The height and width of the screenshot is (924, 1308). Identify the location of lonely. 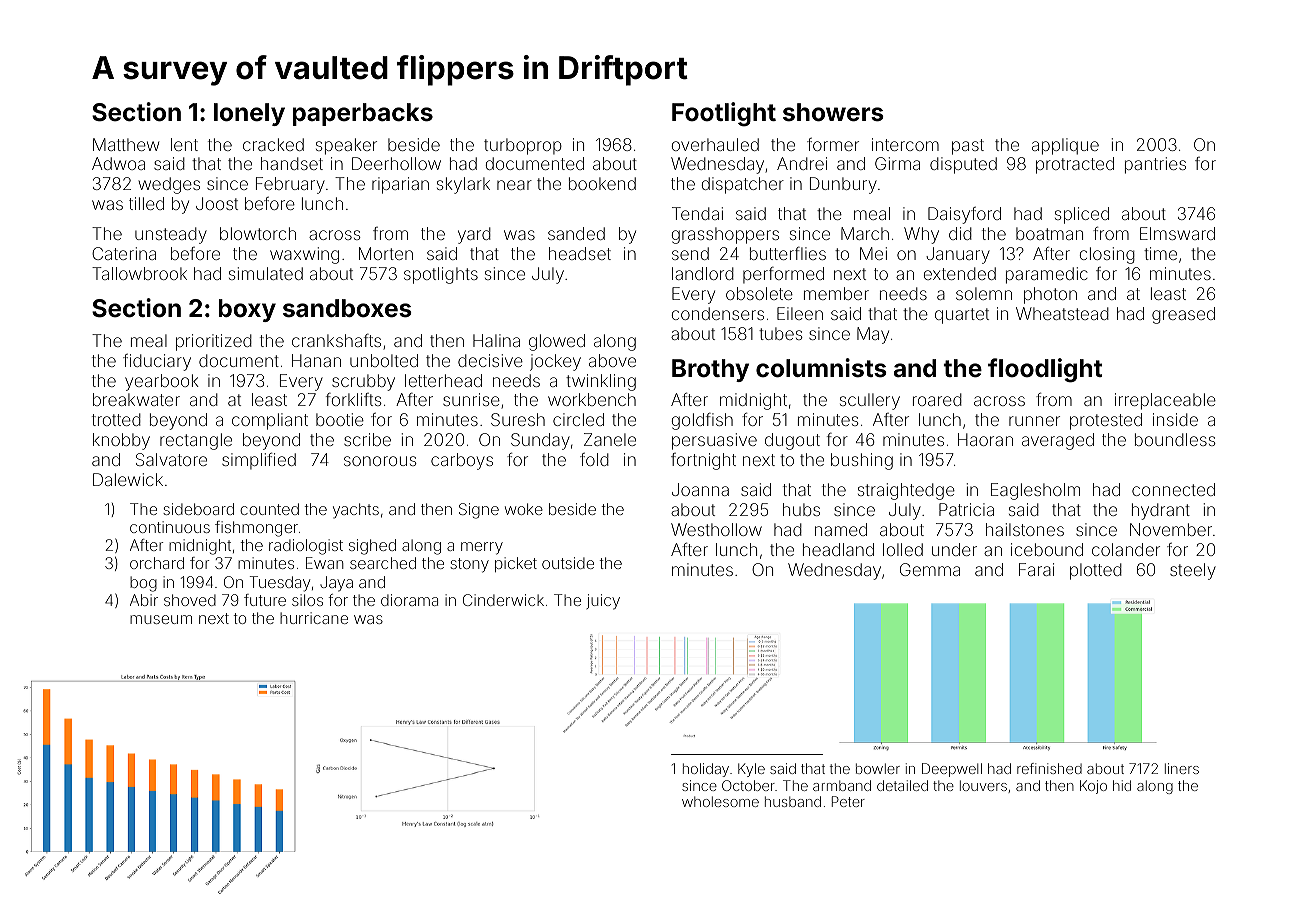
(249, 114).
